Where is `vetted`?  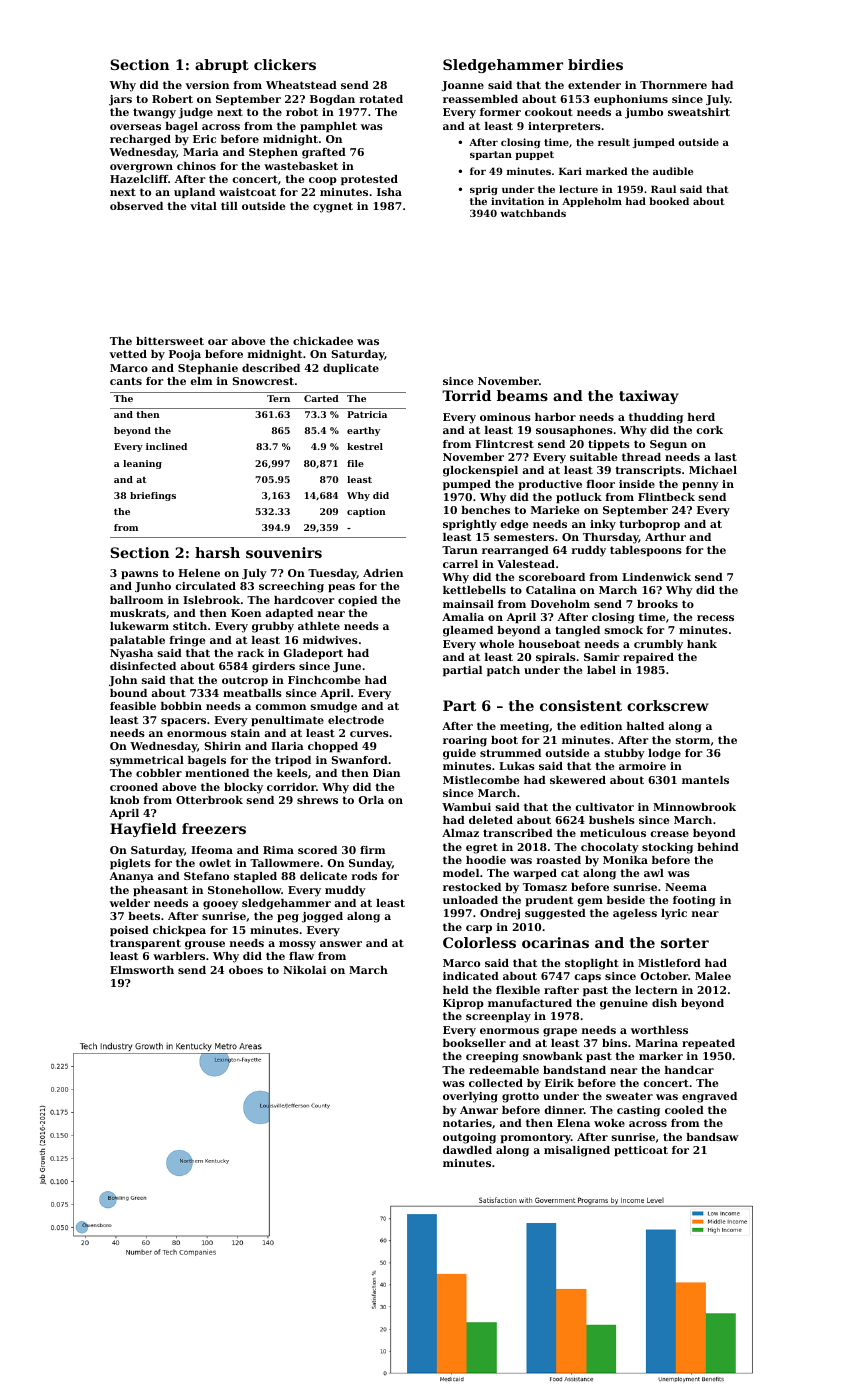 vetted is located at coordinates (128, 354).
